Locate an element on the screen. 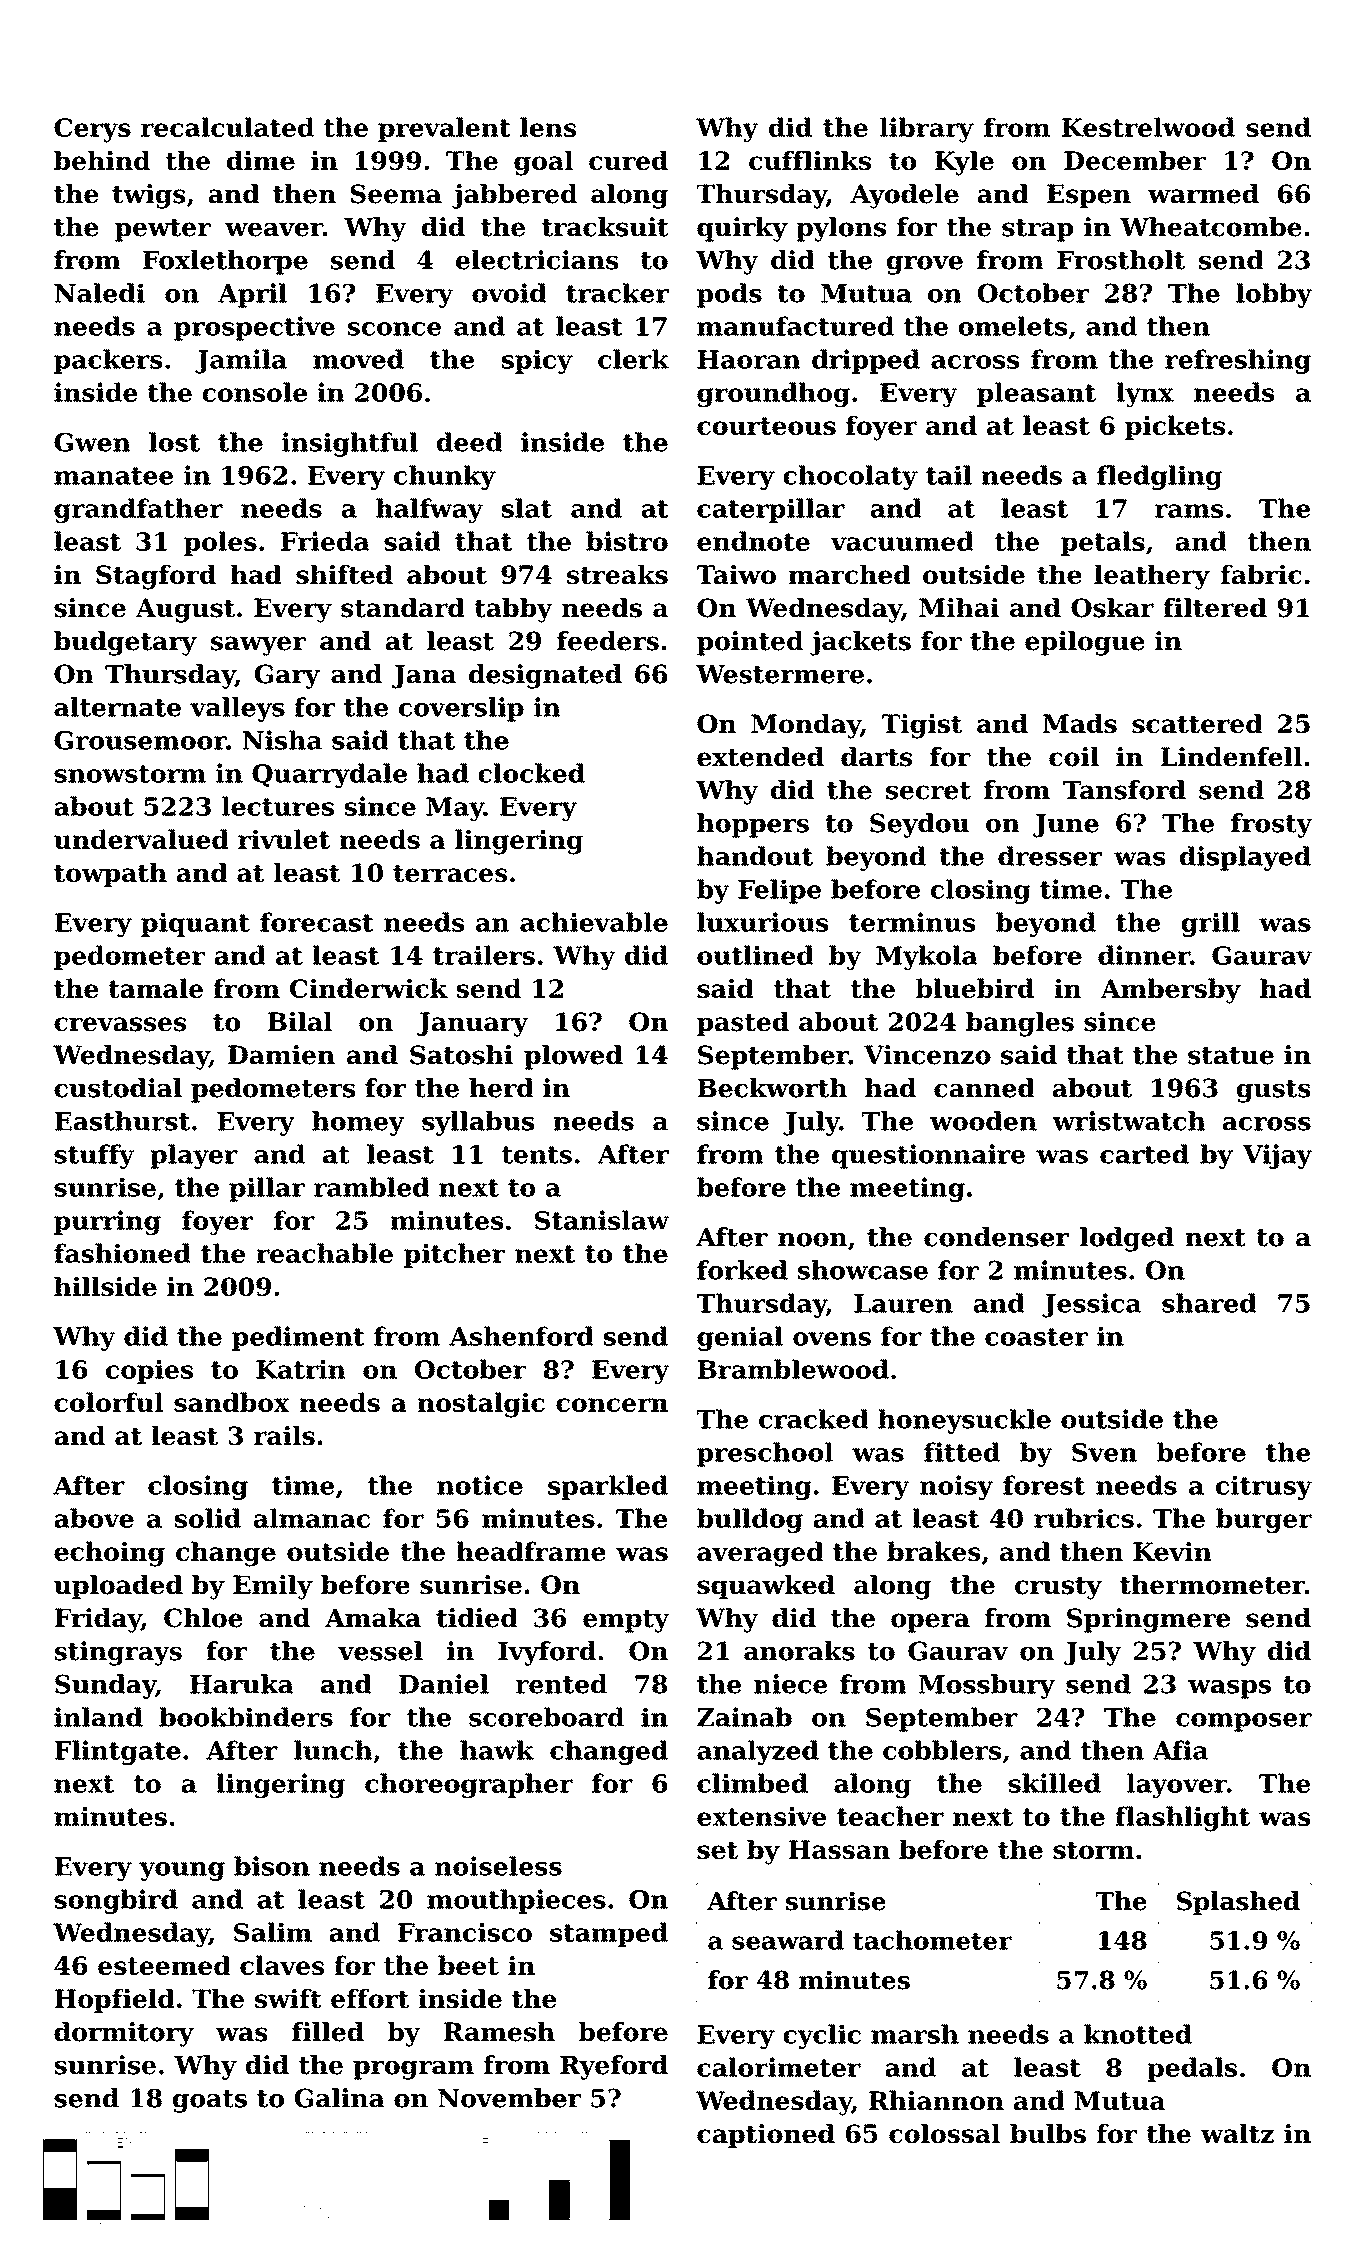 The image size is (1365, 2248). thermometer is located at coordinates (1212, 1585).
